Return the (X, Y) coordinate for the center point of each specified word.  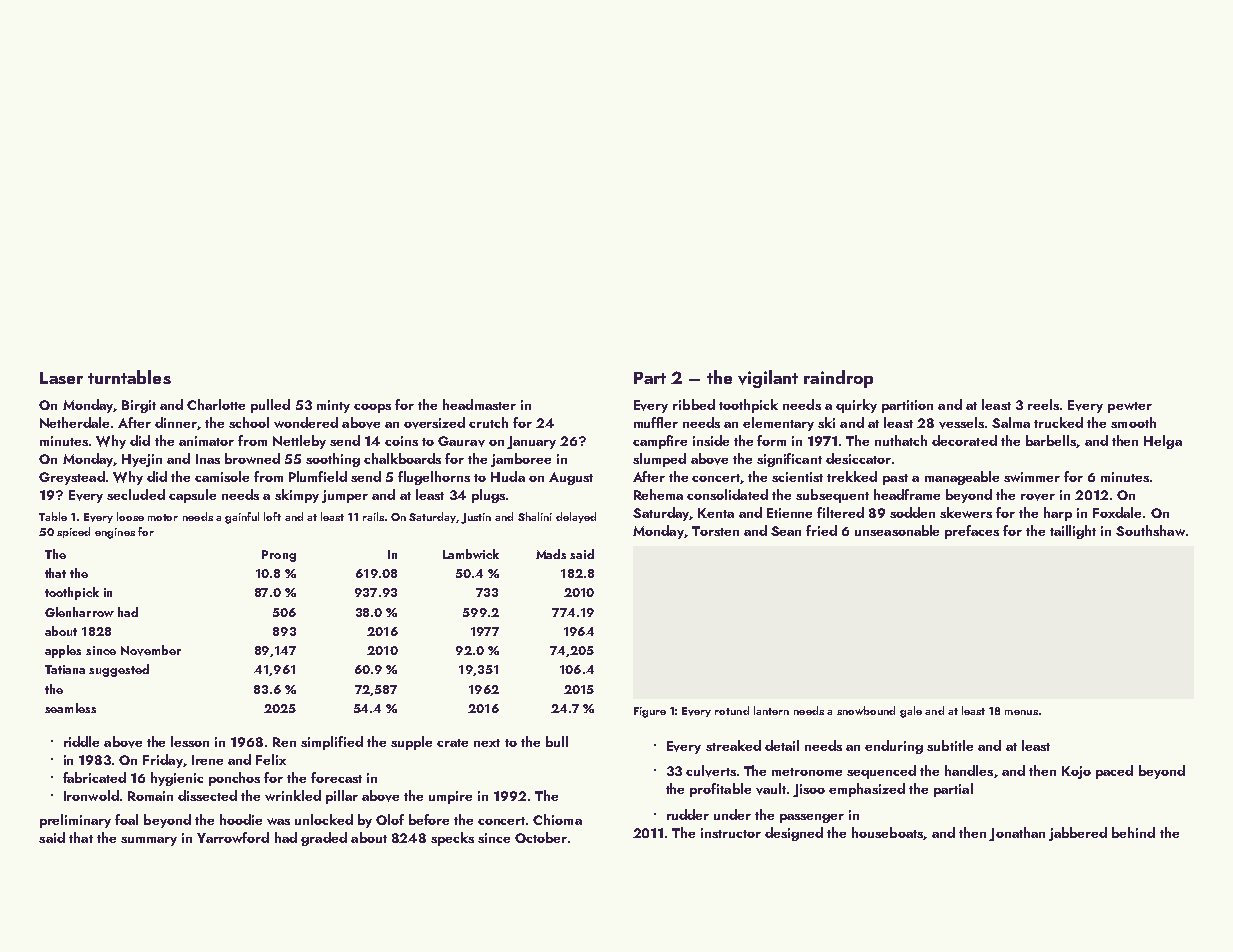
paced (1114, 772)
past (895, 479)
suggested (119, 670)
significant (789, 460)
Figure (650, 712)
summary (149, 841)
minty (333, 406)
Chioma (557, 819)
